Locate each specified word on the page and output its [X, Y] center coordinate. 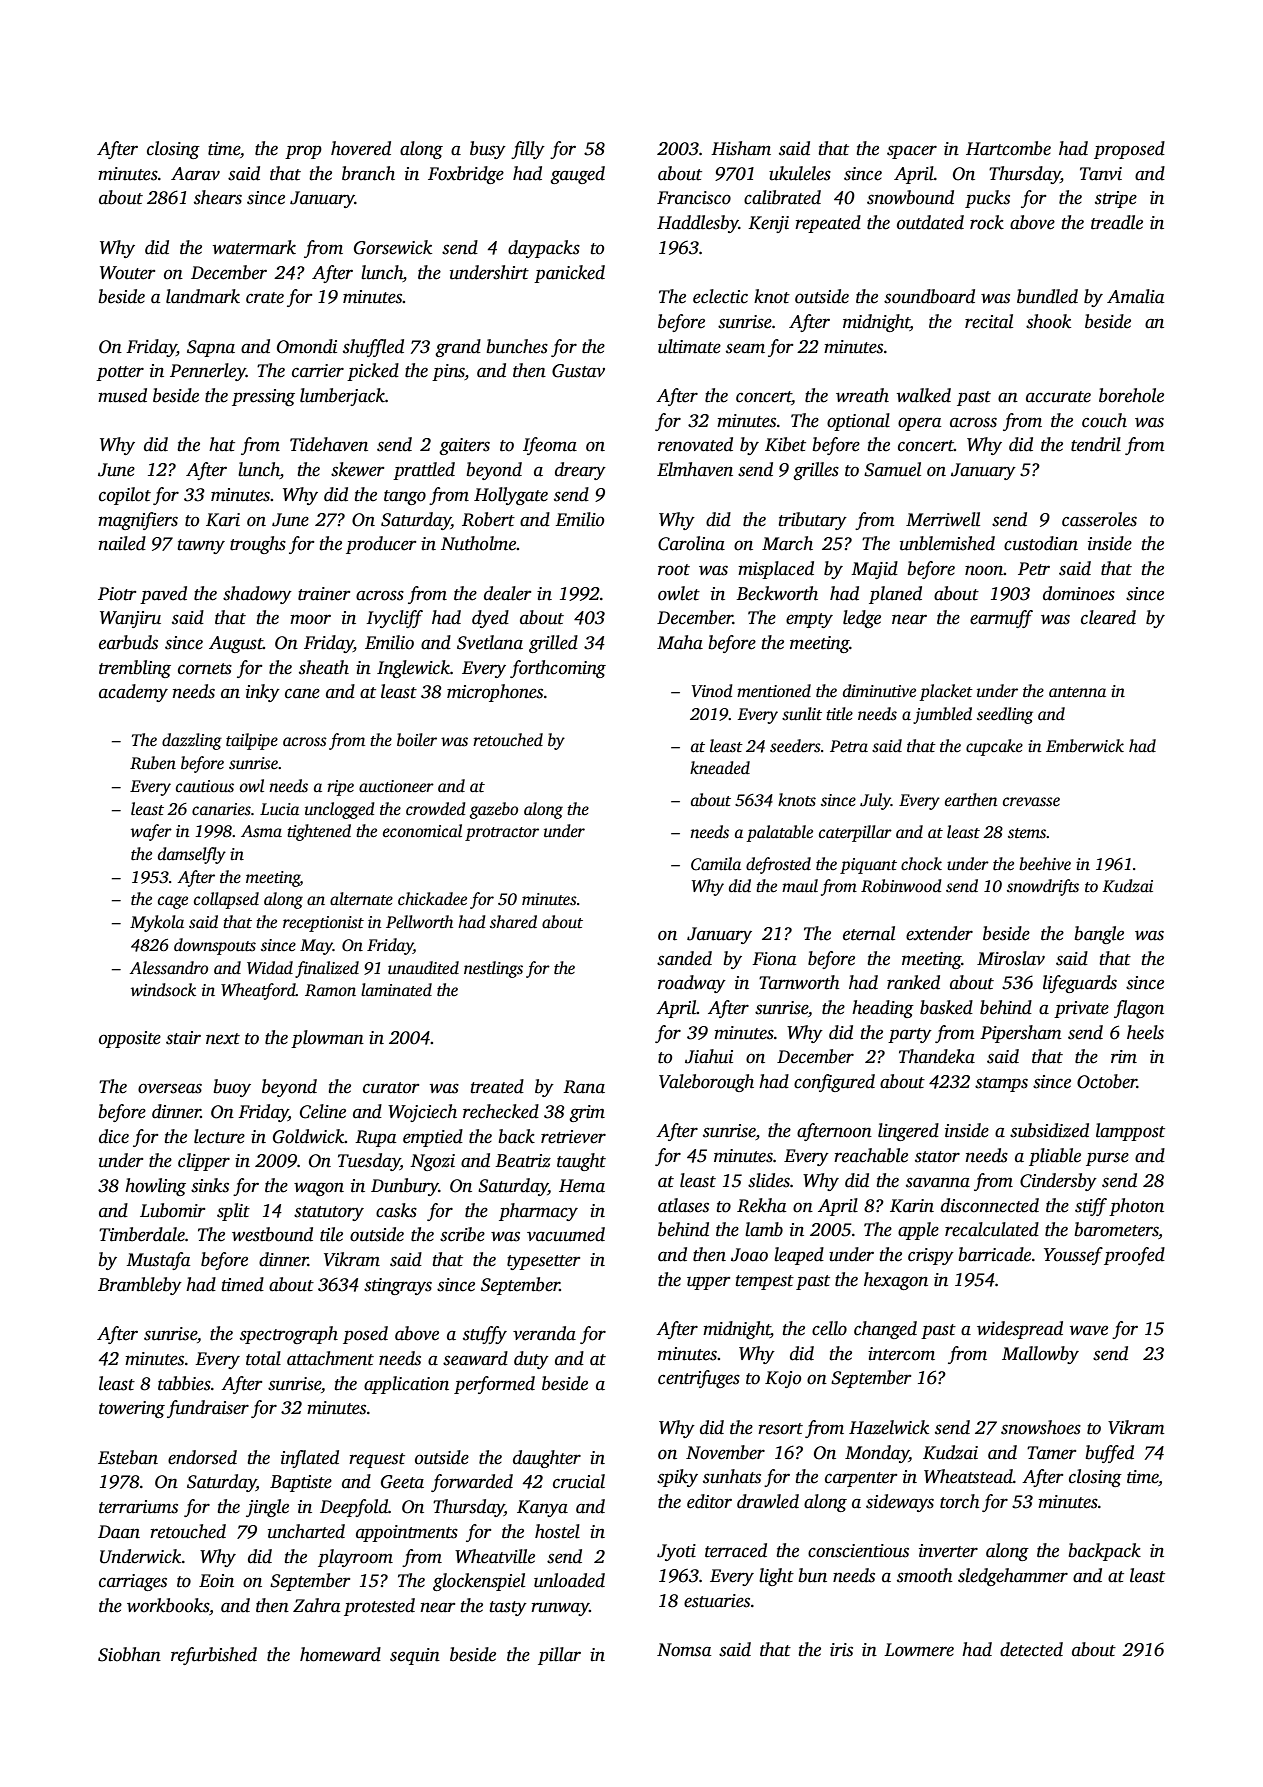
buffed [1109, 1454]
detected [1031, 1649]
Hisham [741, 148]
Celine [323, 1111]
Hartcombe [1008, 148]
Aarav [195, 174]
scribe [462, 1234]
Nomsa [684, 1650]
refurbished [214, 1656]
